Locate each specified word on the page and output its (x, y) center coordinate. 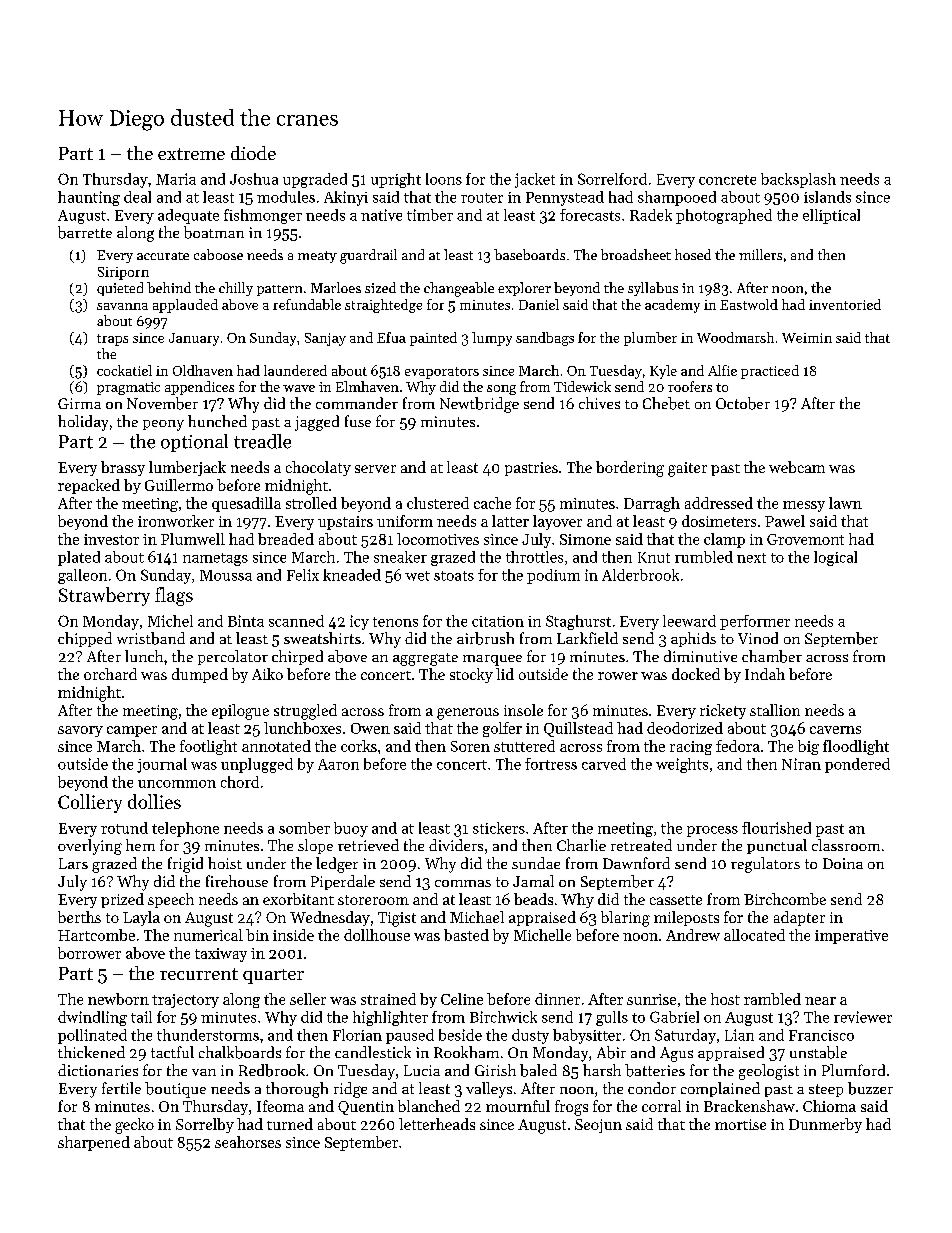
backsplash (798, 180)
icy (359, 622)
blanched (429, 1106)
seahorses (248, 1142)
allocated (754, 935)
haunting (89, 198)
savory (80, 731)
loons (444, 179)
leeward (689, 621)
